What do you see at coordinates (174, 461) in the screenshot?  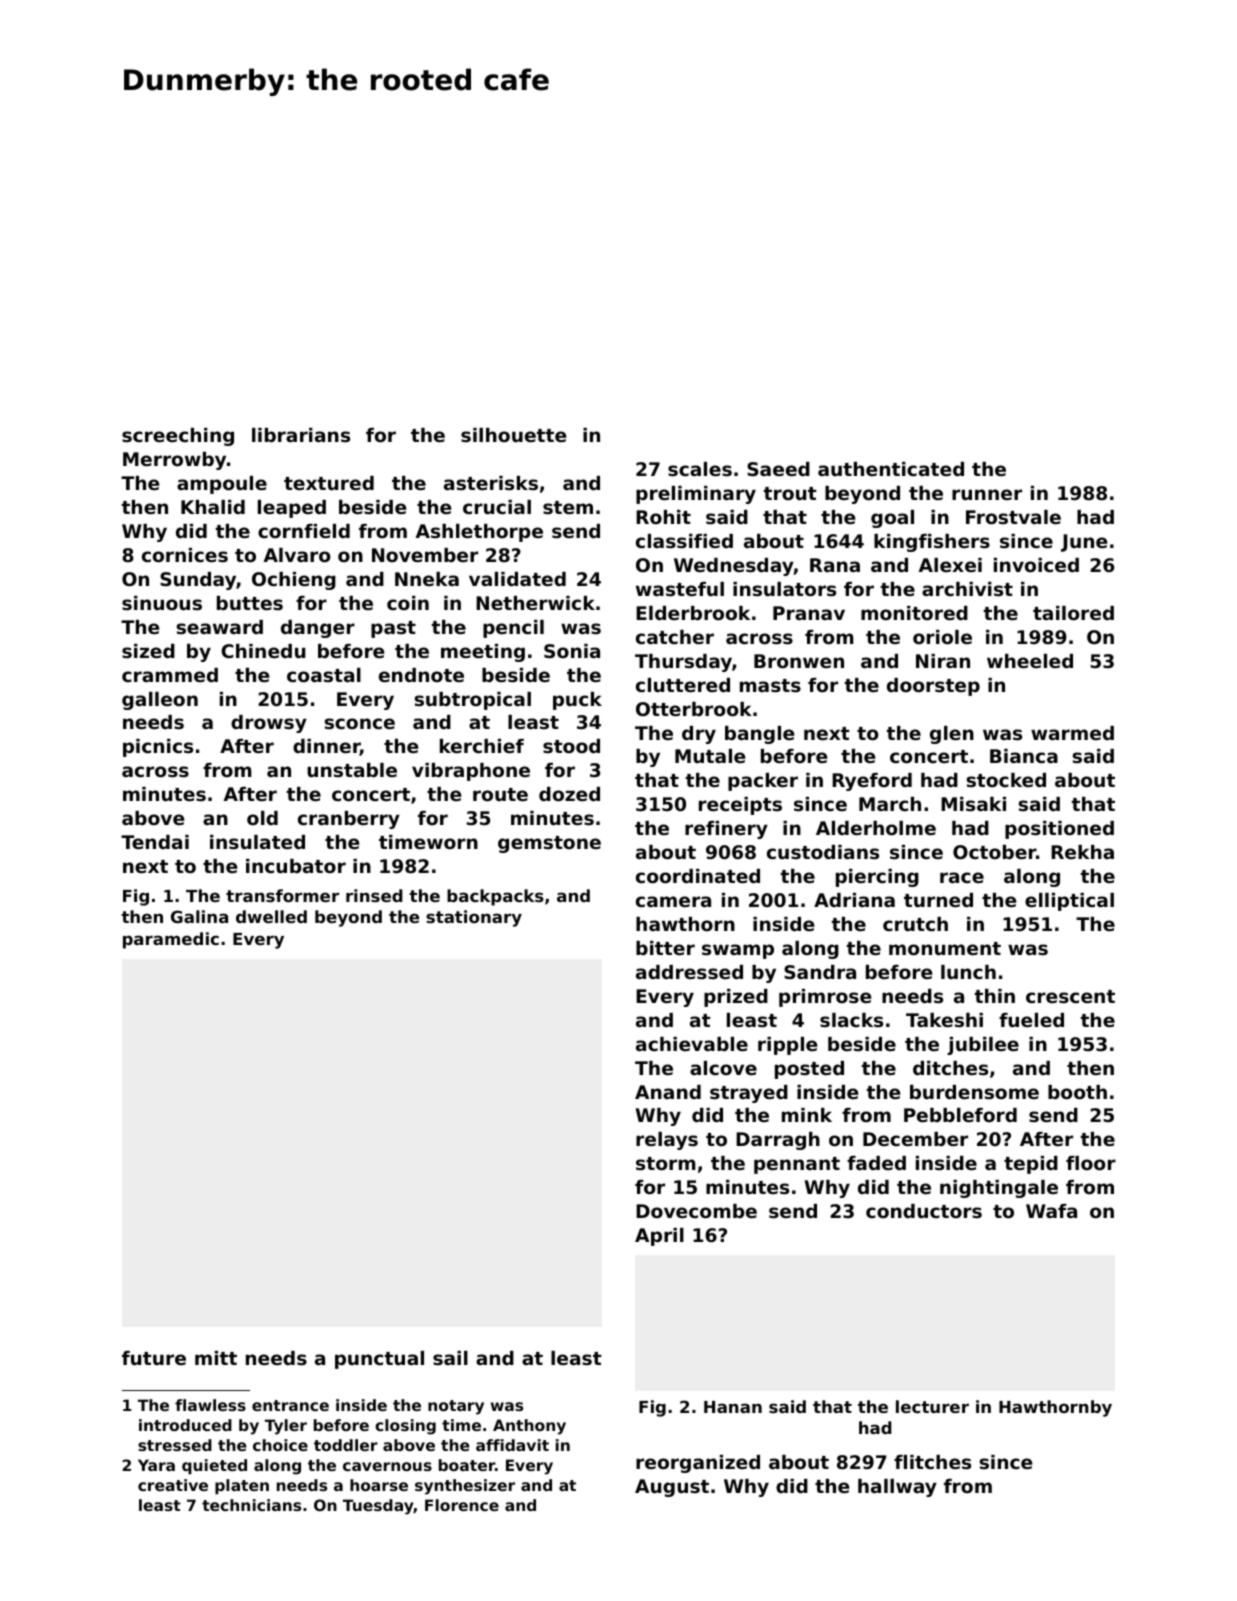 I see `Merrowby` at bounding box center [174, 461].
